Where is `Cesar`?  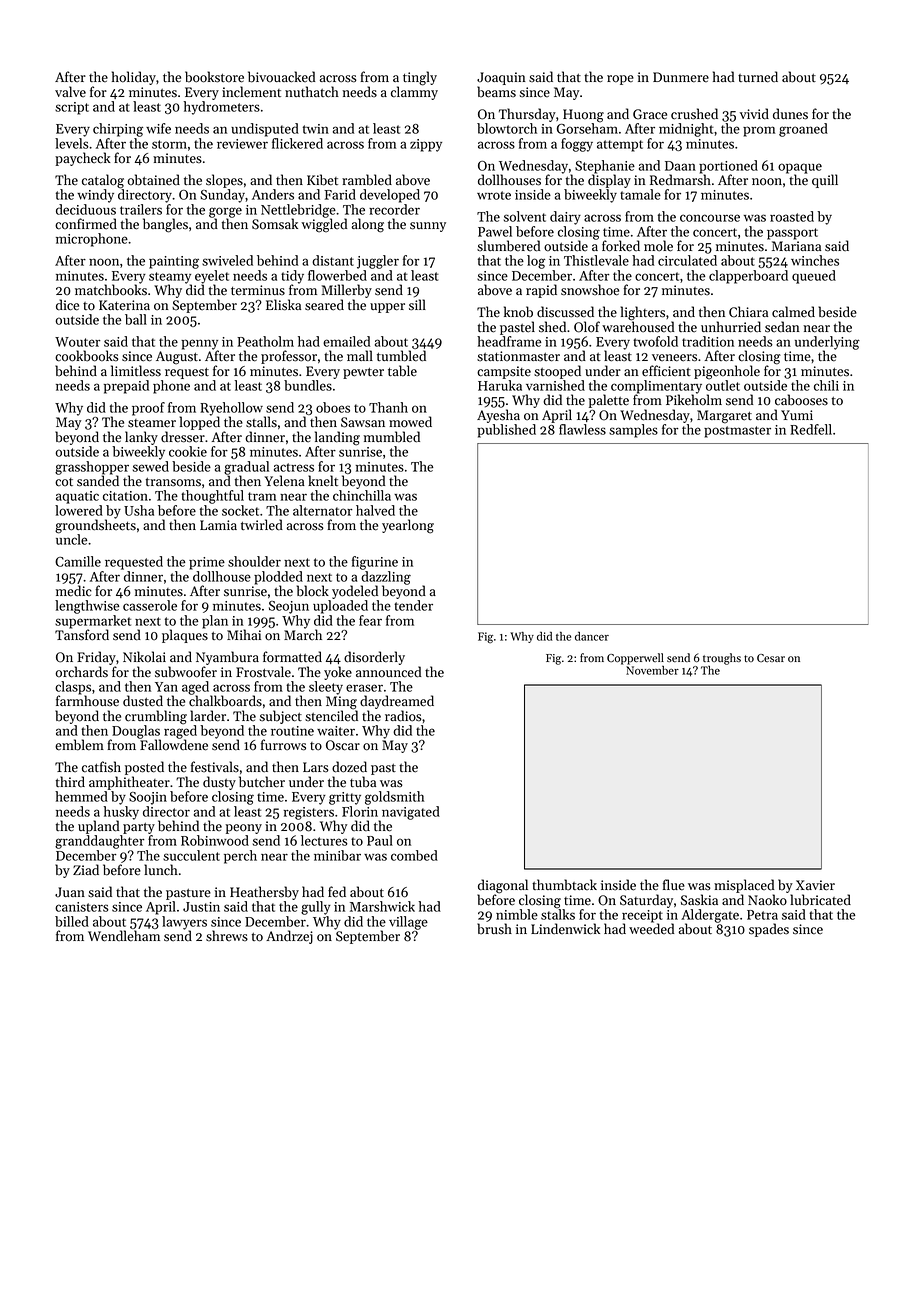
Cesar is located at coordinates (771, 658).
